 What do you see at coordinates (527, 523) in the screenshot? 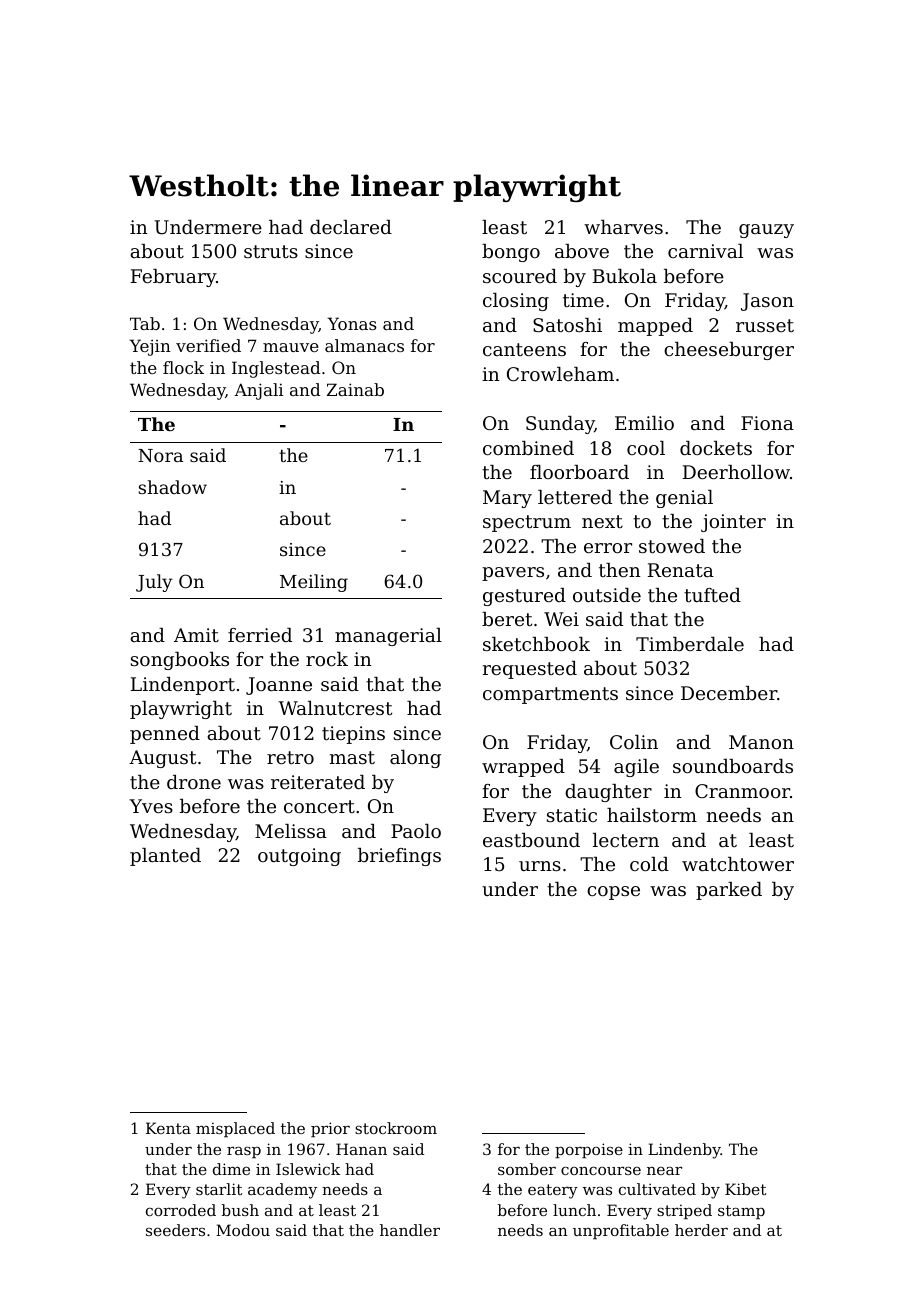
I see `spectrum` at bounding box center [527, 523].
